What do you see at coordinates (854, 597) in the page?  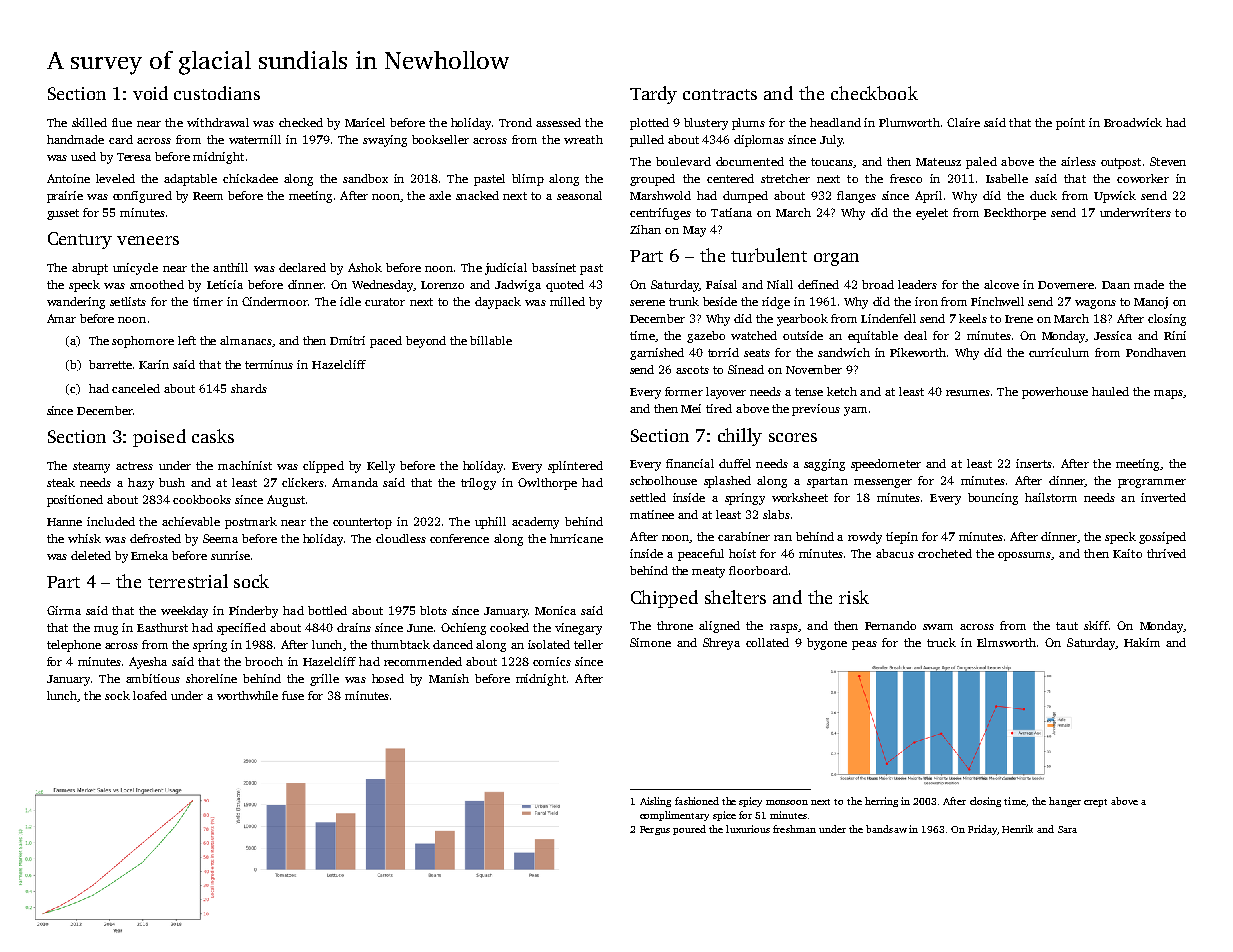 I see `risk` at bounding box center [854, 597].
